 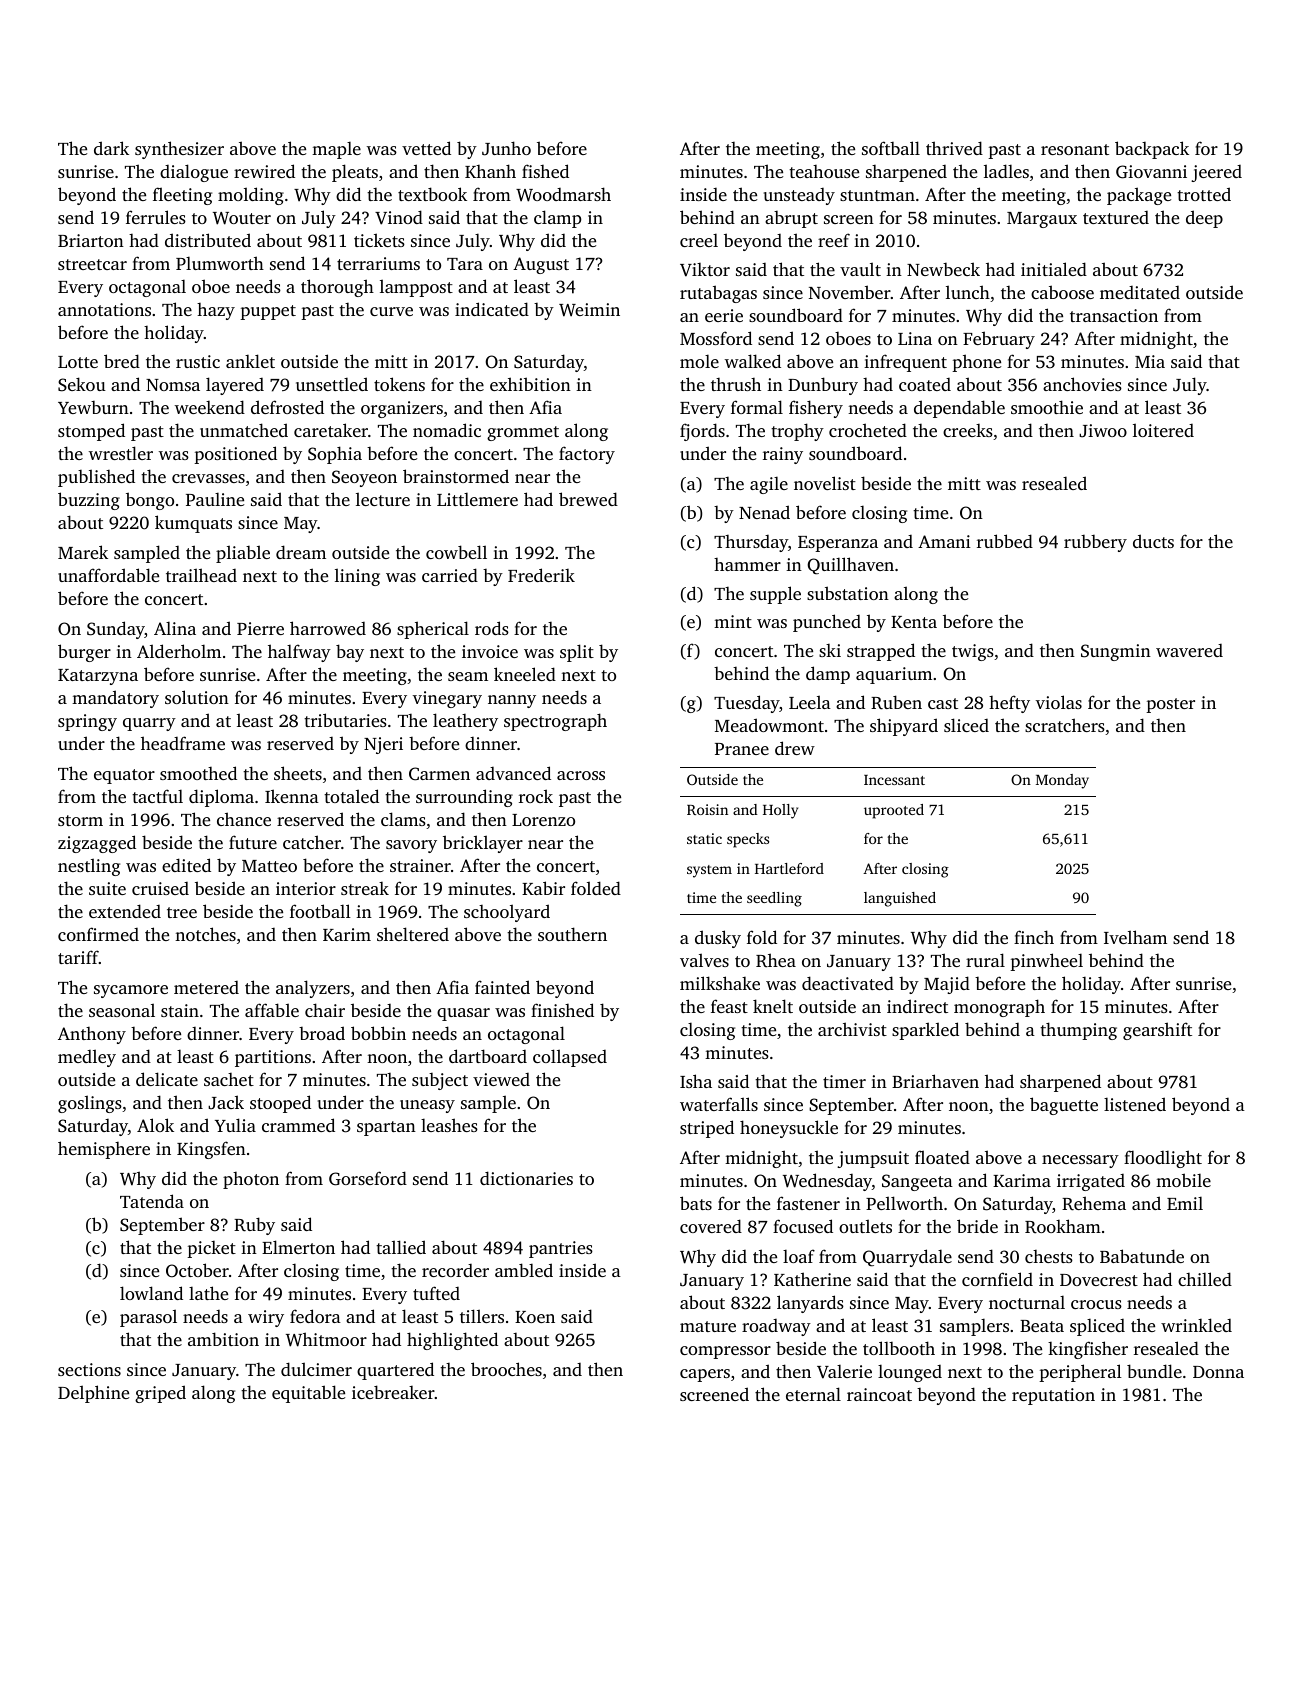 I want to click on resonant, so click(x=1075, y=149).
